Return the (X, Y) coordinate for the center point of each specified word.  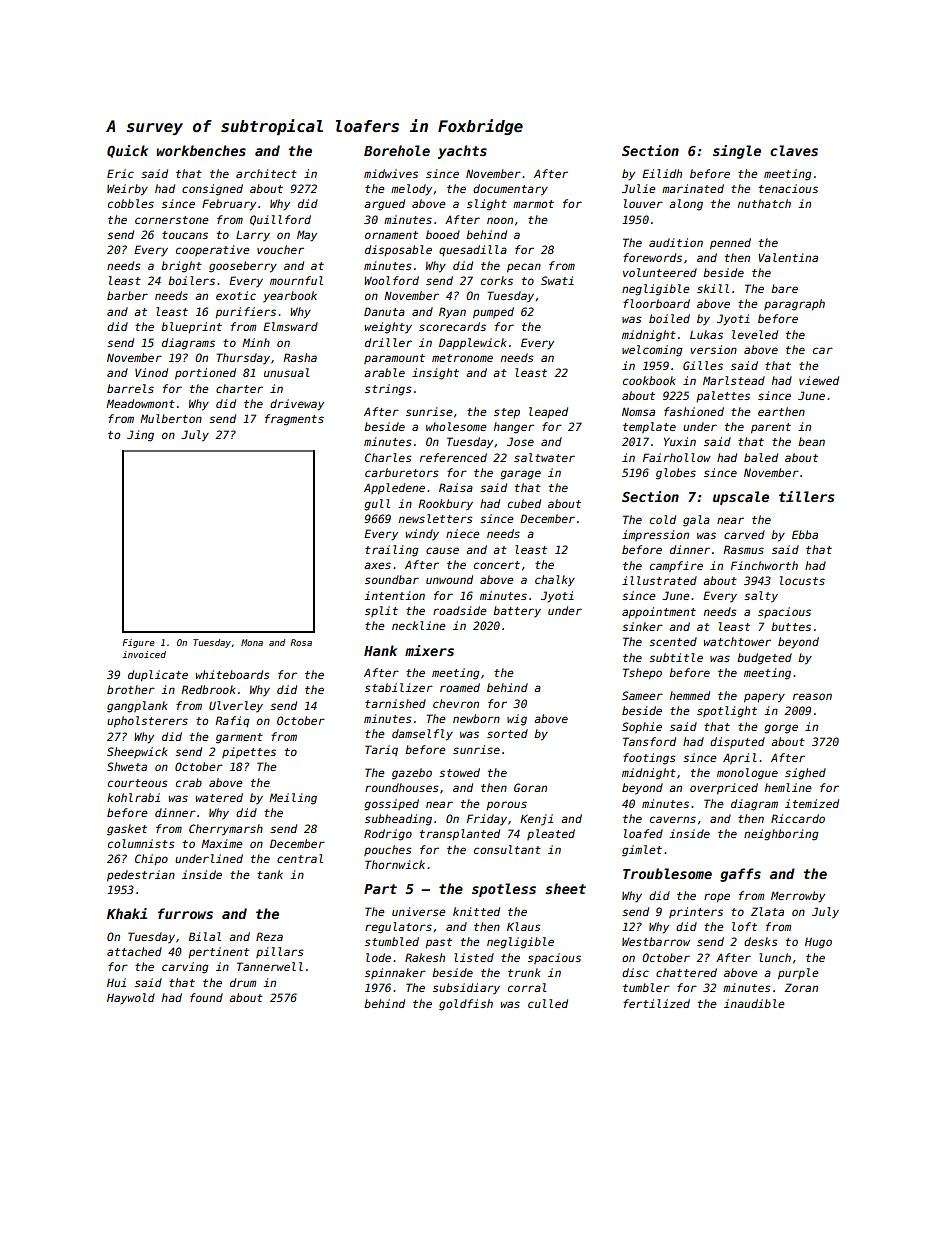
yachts (462, 152)
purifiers (245, 312)
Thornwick (395, 864)
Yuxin (680, 441)
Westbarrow (656, 941)
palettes (723, 396)
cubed (524, 503)
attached (134, 951)
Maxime (221, 843)
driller (388, 342)
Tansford (649, 741)
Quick (127, 151)
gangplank (137, 707)
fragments (294, 420)
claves (794, 150)
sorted (507, 733)
